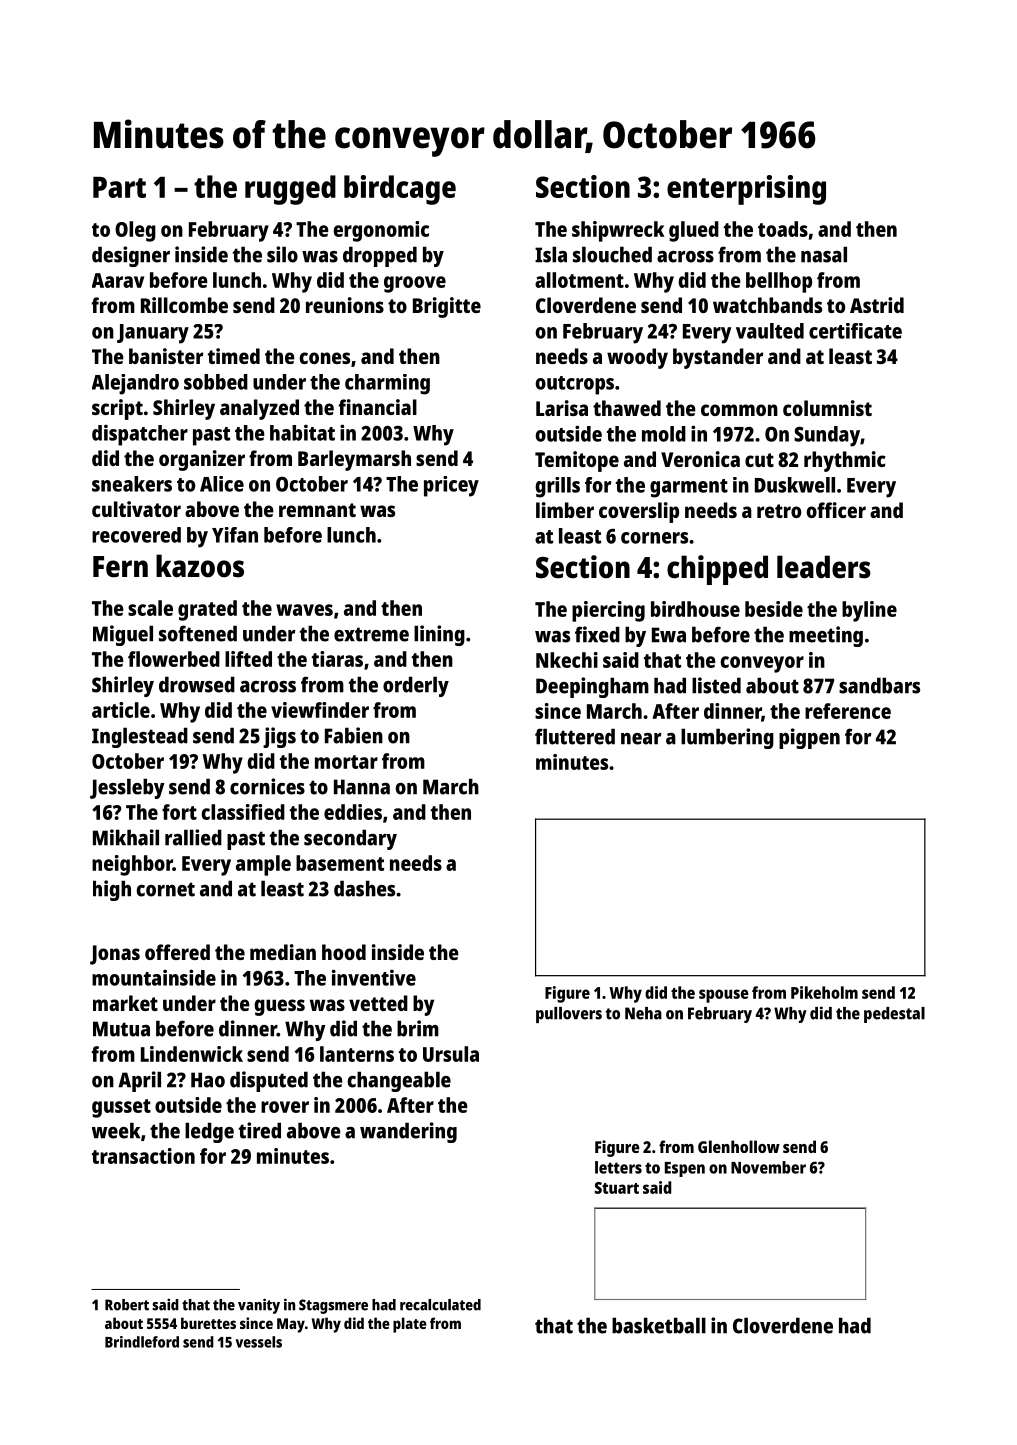 The image size is (1017, 1445). I want to click on Alejandro, so click(135, 384).
